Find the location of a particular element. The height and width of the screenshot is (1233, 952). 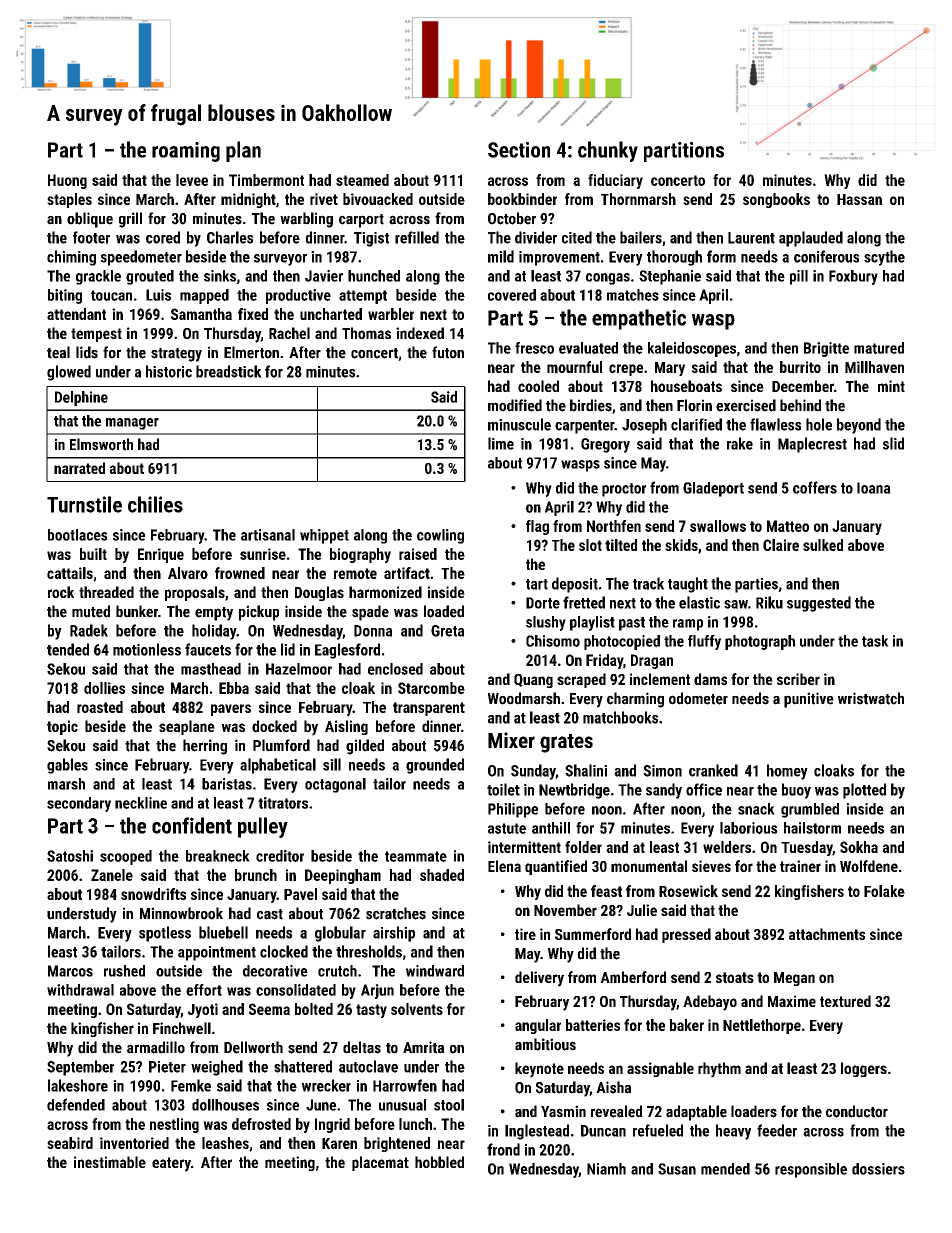

placemat is located at coordinates (380, 1163).
